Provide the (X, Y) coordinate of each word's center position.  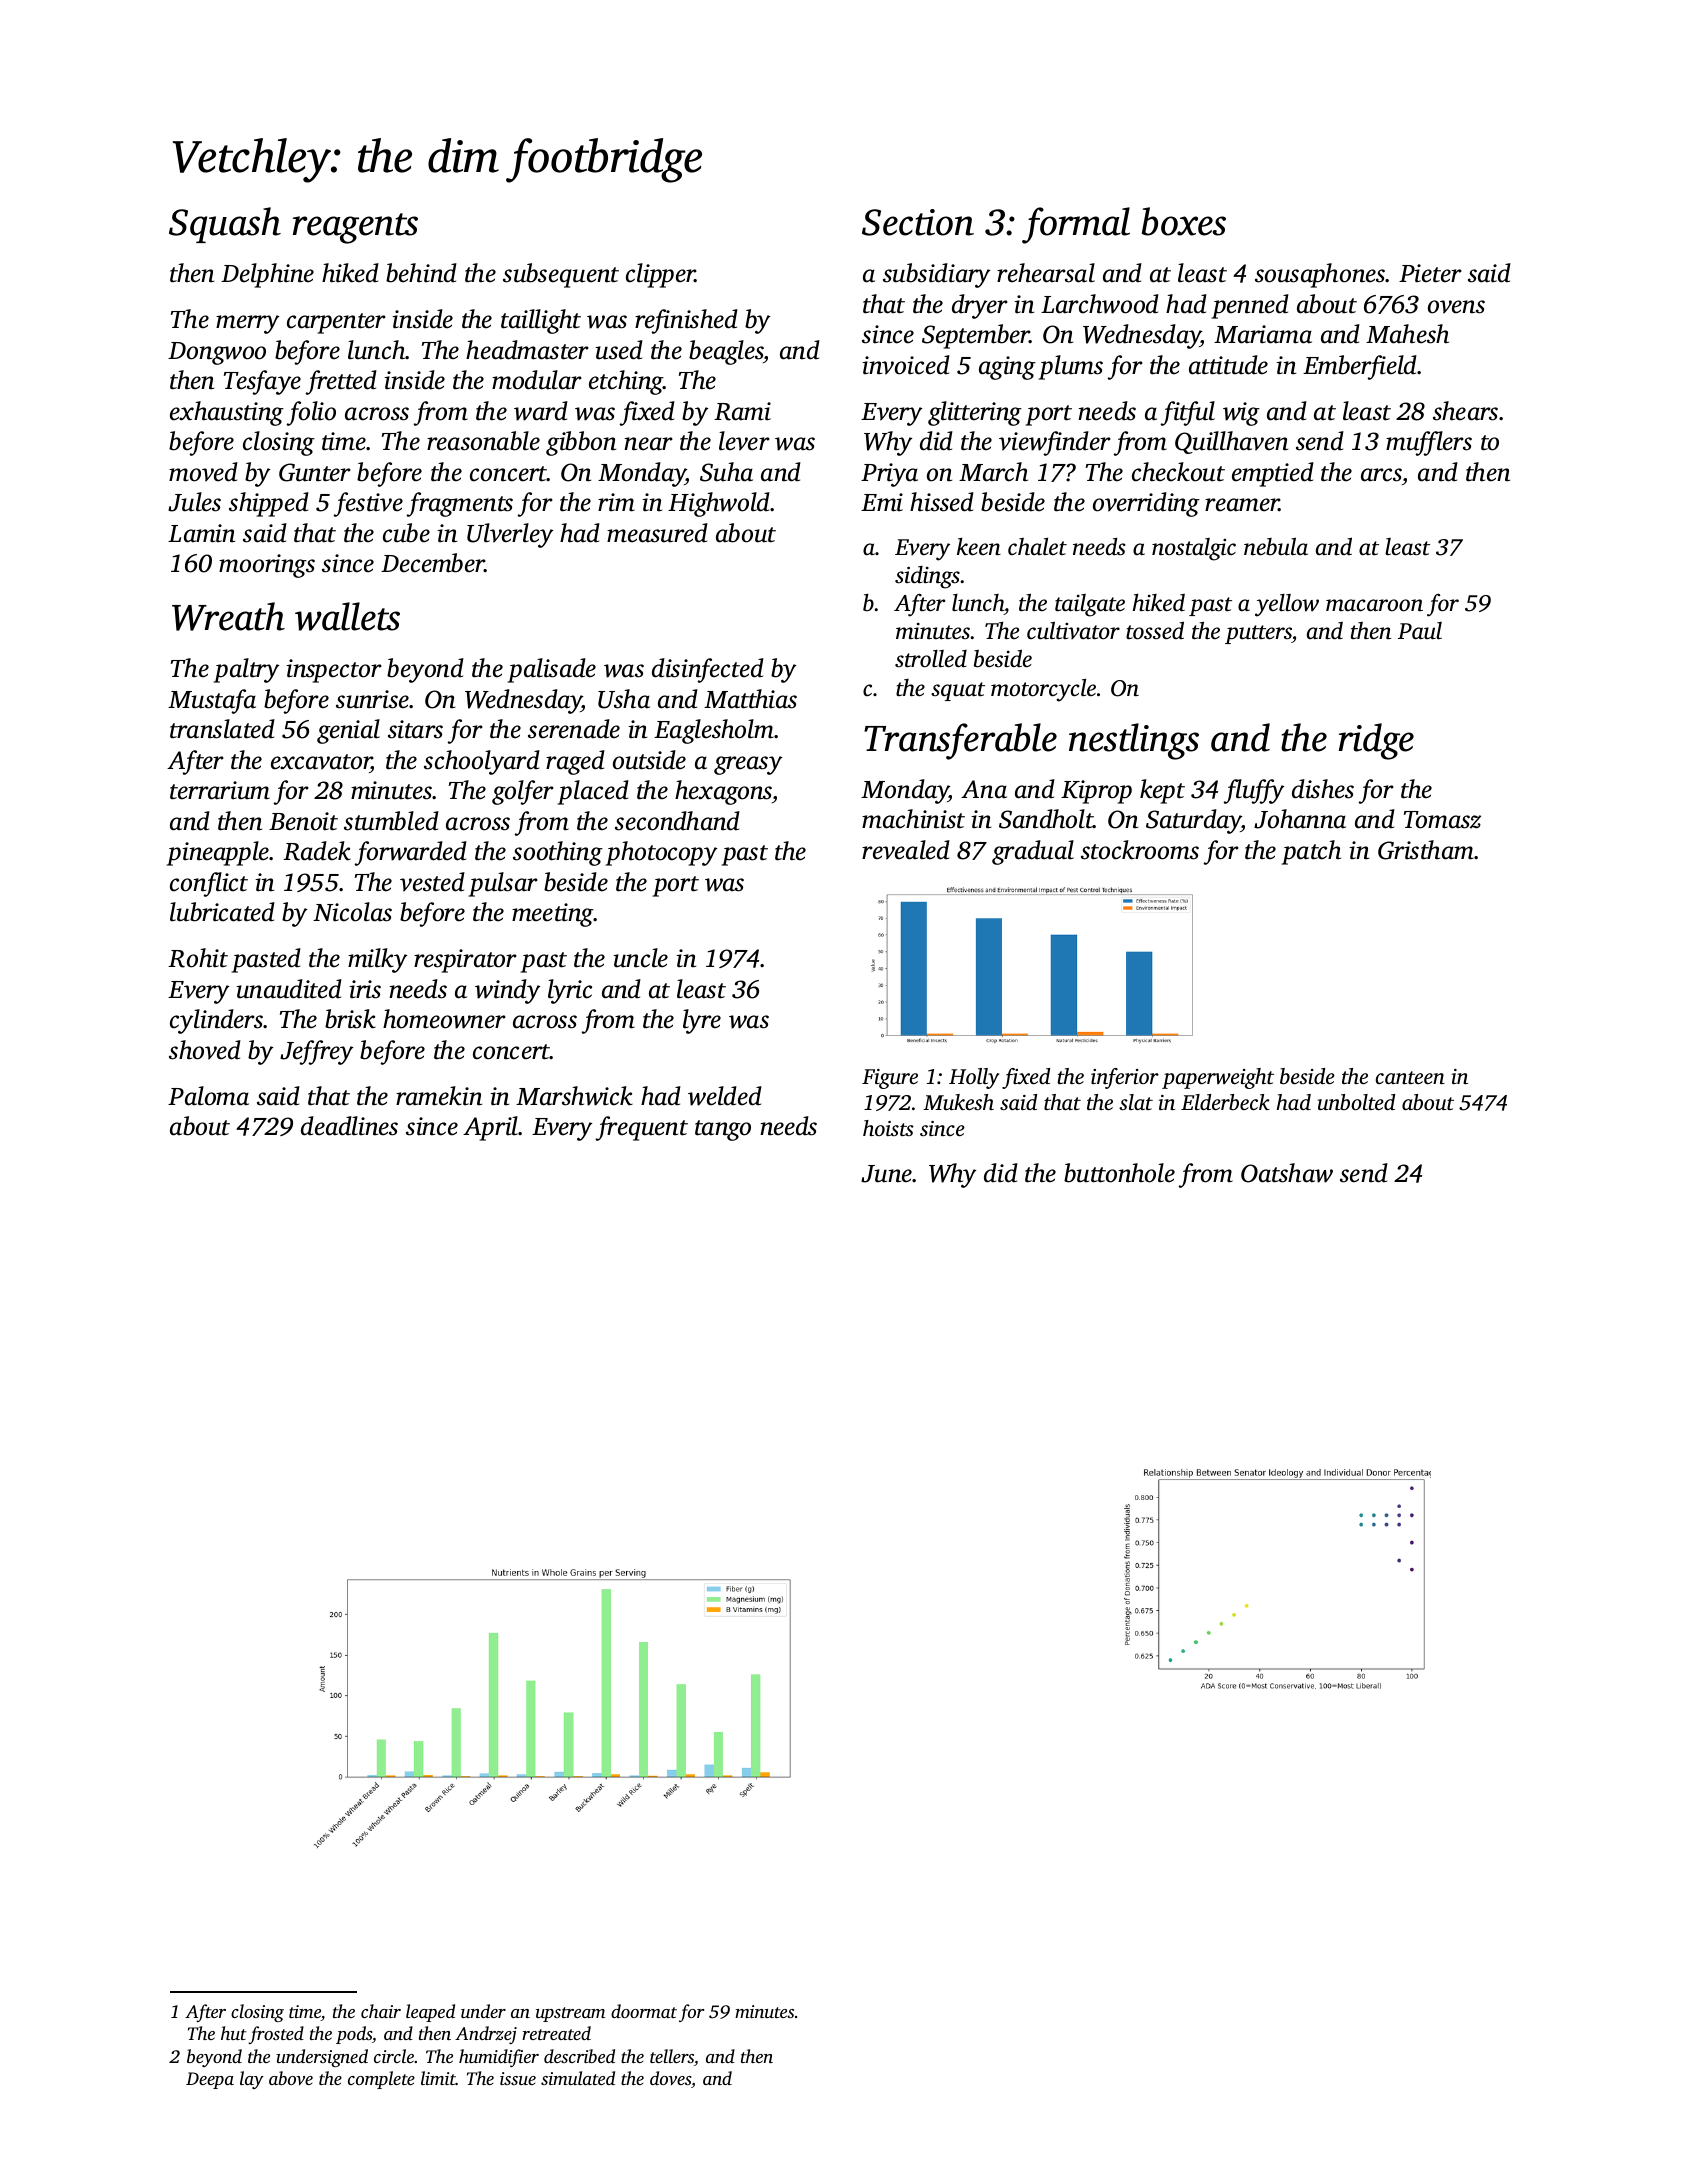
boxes (1184, 221)
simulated (578, 2078)
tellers (672, 2056)
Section (918, 222)
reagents (355, 228)
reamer (1242, 505)
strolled (931, 659)
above (291, 2078)
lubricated (222, 912)
